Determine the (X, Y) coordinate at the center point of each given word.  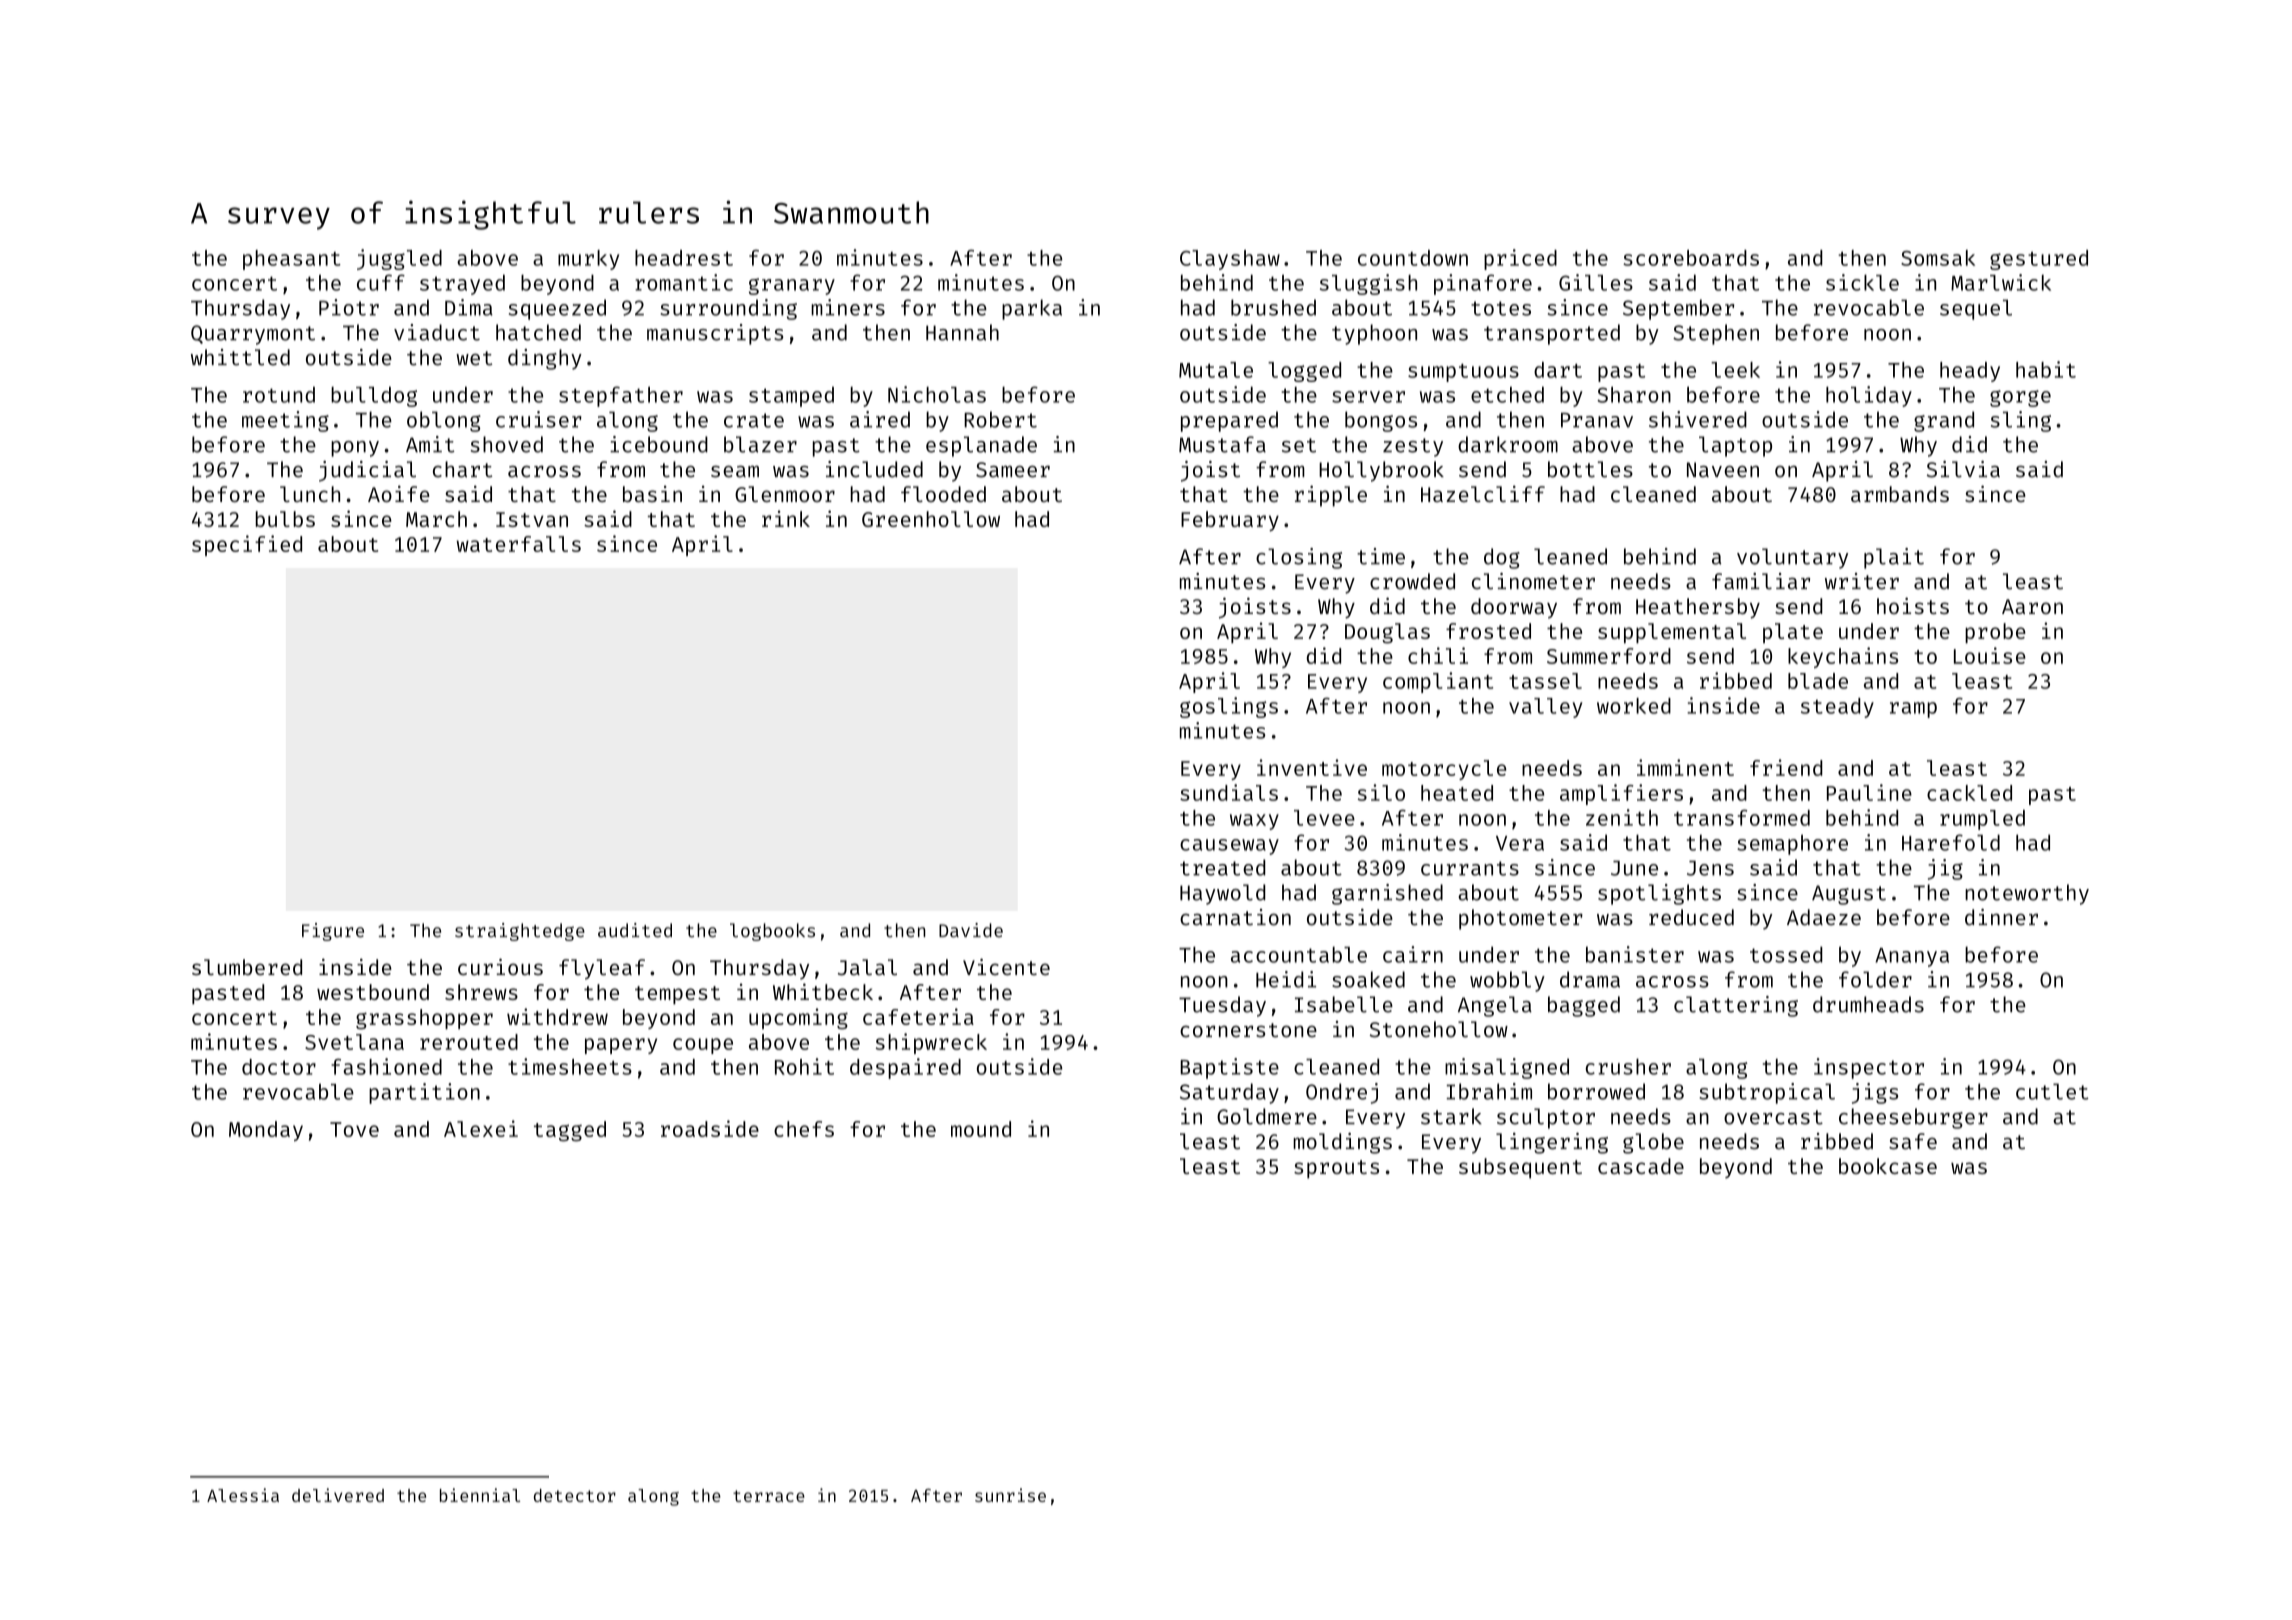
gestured (2039, 260)
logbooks (772, 932)
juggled (399, 259)
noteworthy (2027, 894)
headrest (684, 258)
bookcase (1888, 1166)
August (1849, 895)
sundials (1229, 792)
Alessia (243, 1495)
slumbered (247, 967)
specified (247, 545)
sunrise (1010, 1495)
